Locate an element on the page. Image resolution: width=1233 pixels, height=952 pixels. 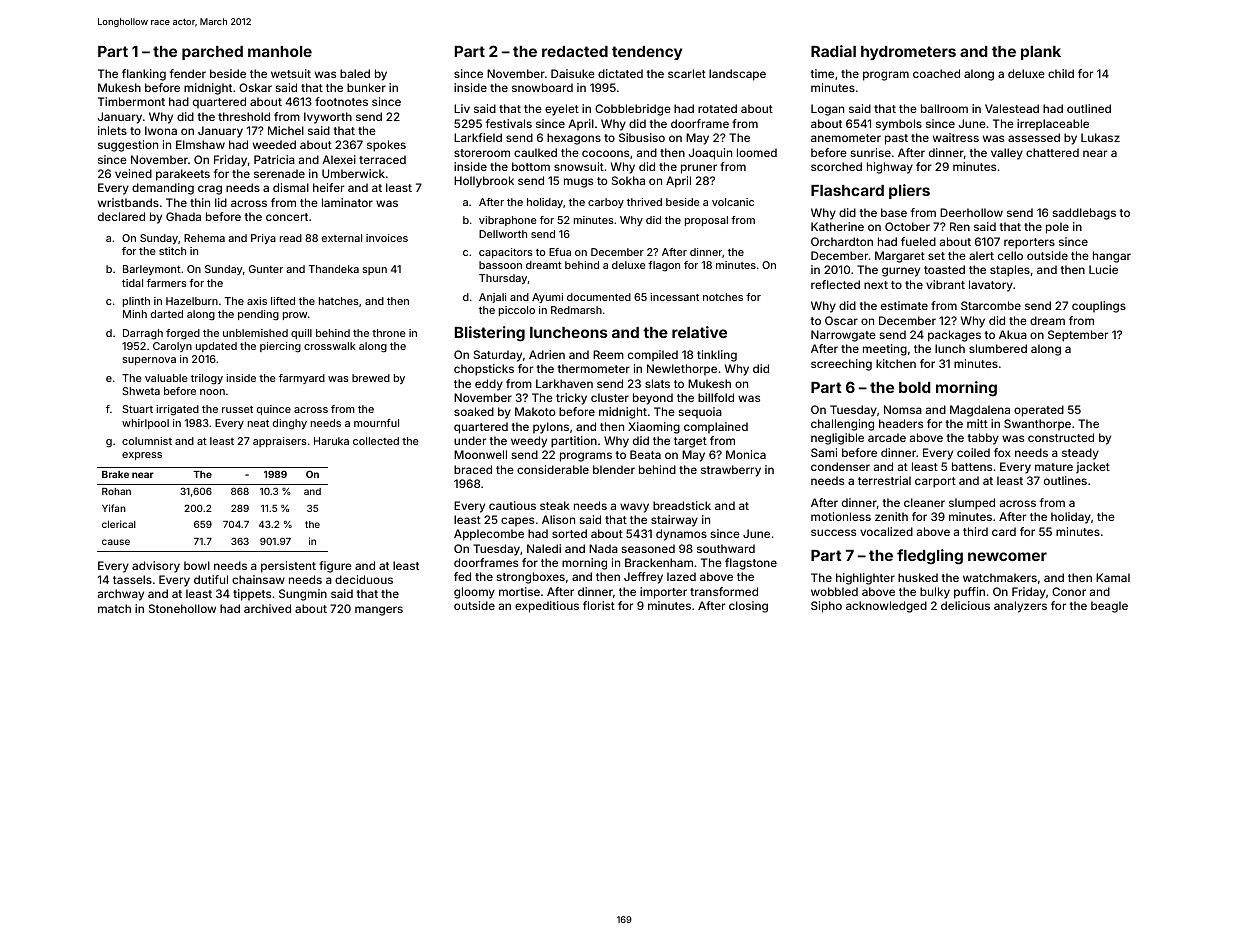
notches is located at coordinates (723, 297).
